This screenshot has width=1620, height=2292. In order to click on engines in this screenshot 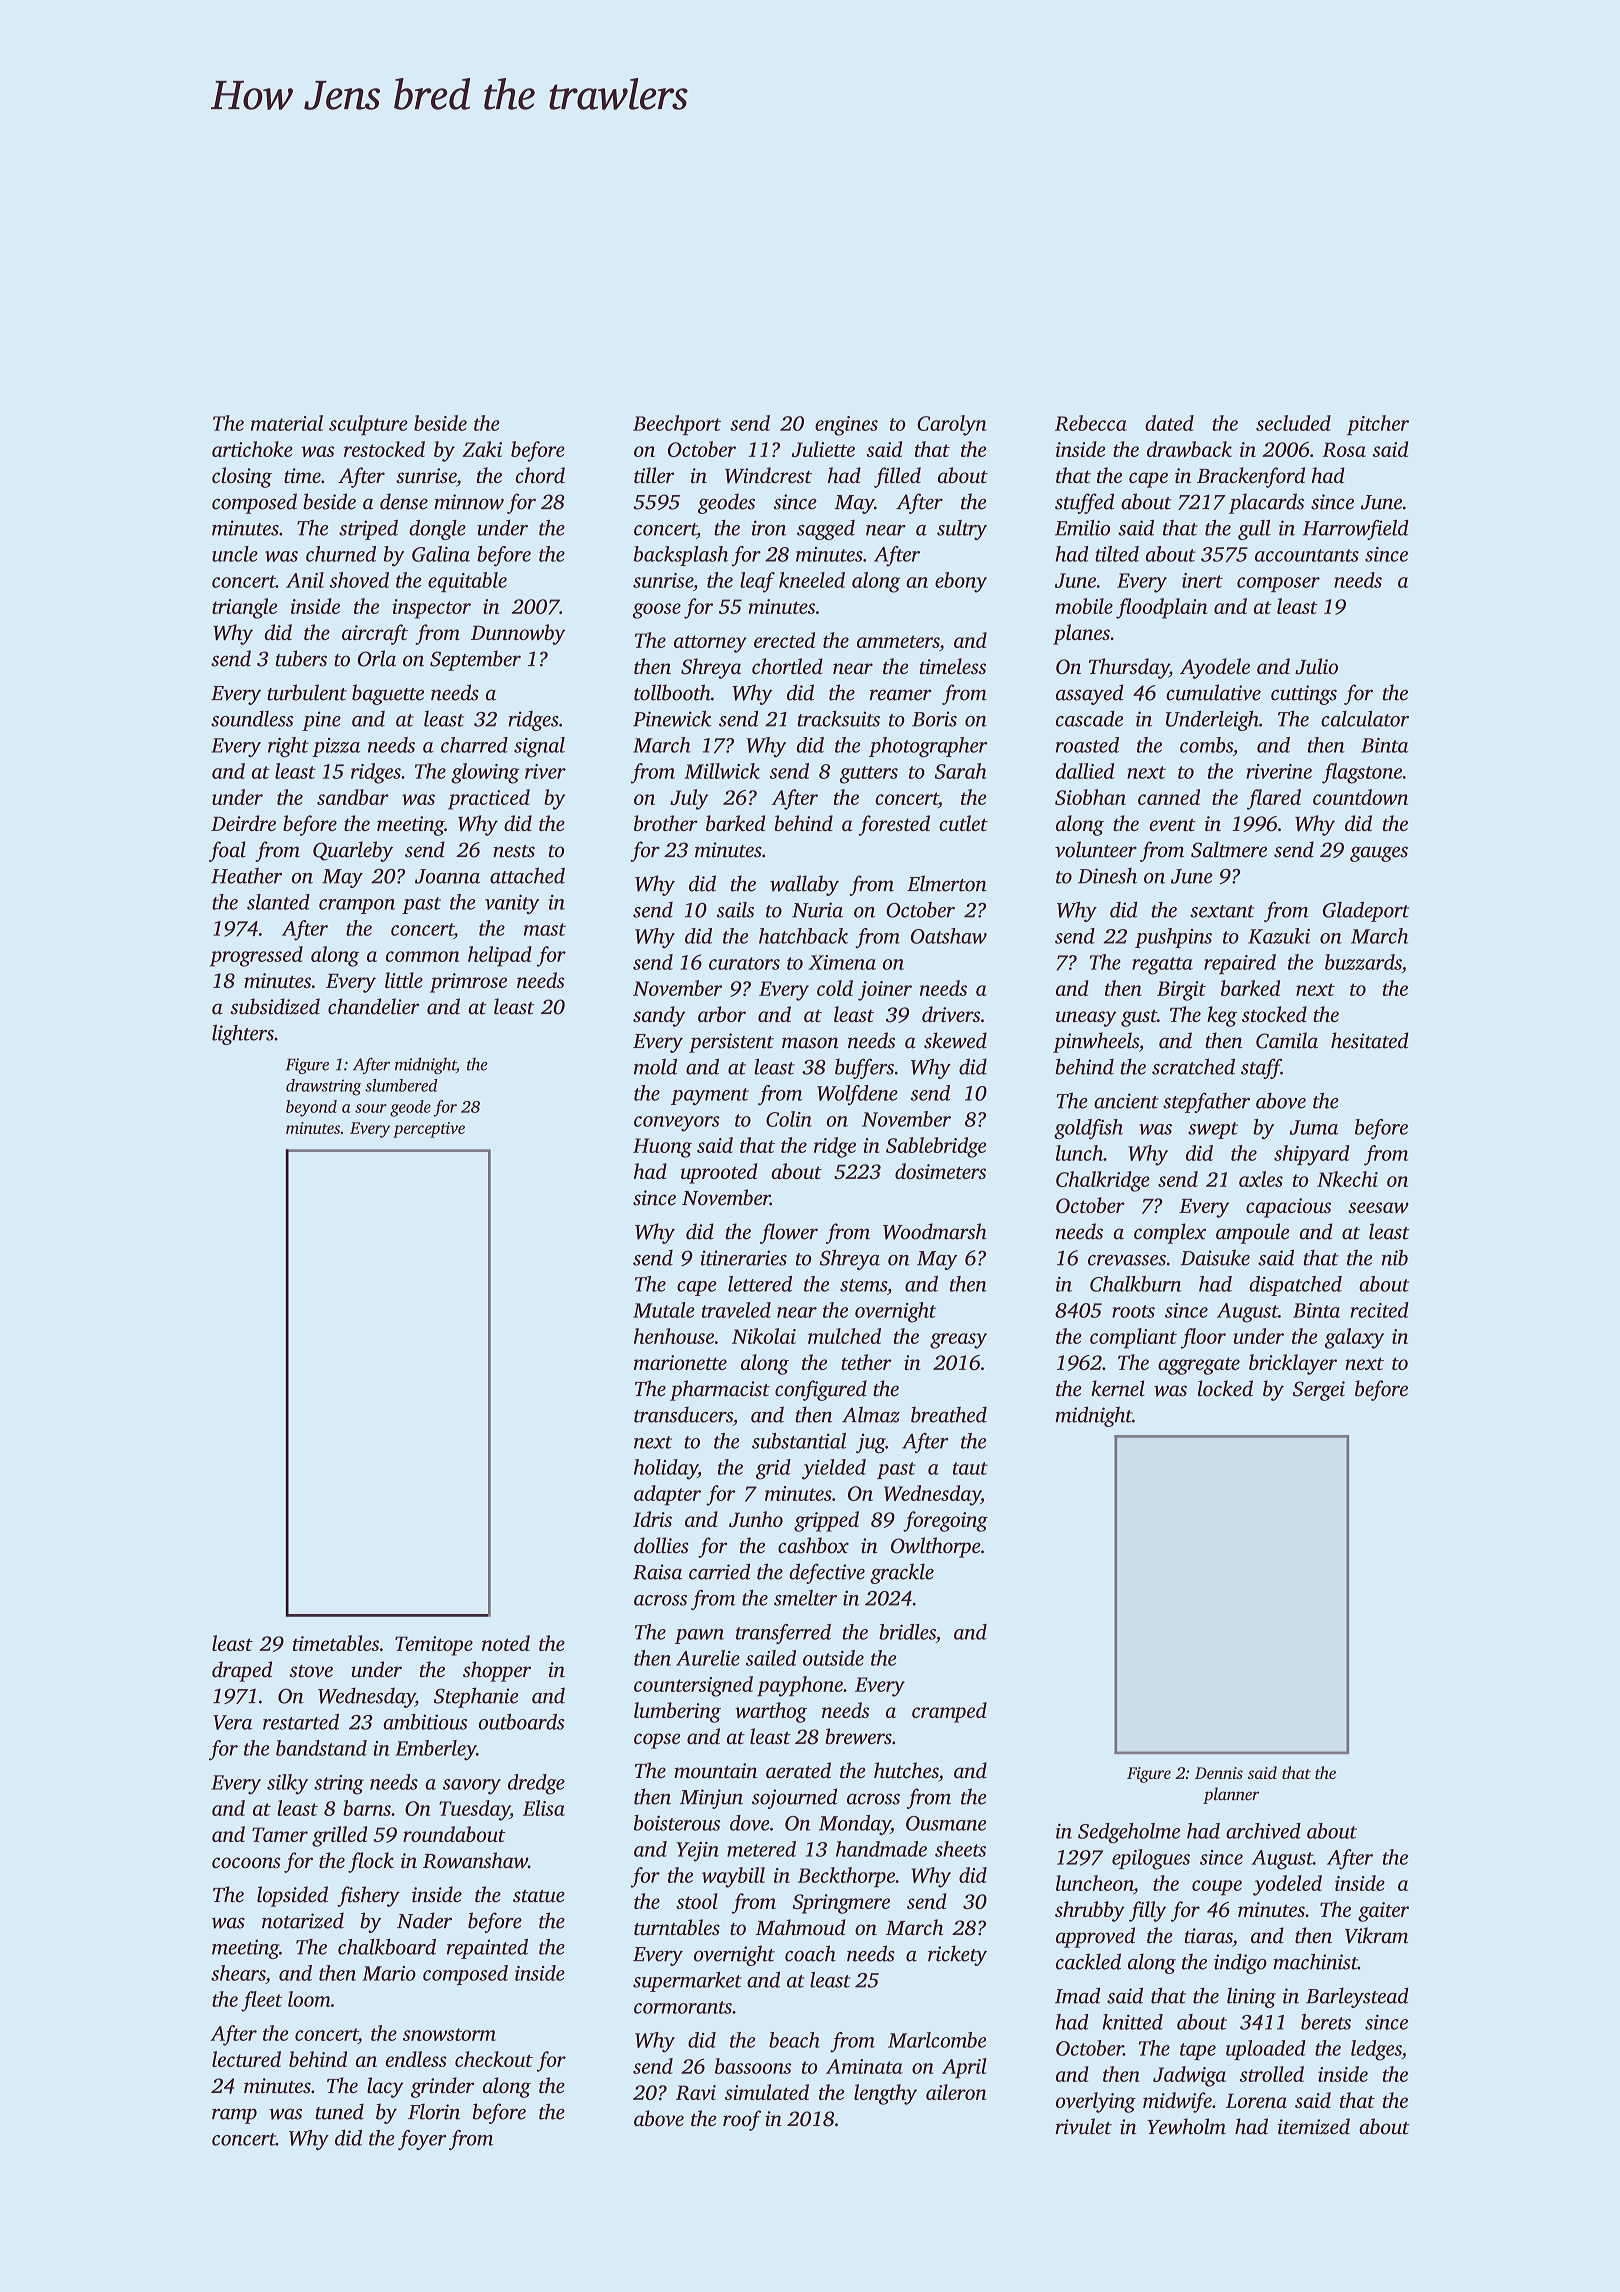, I will do `click(846, 426)`.
